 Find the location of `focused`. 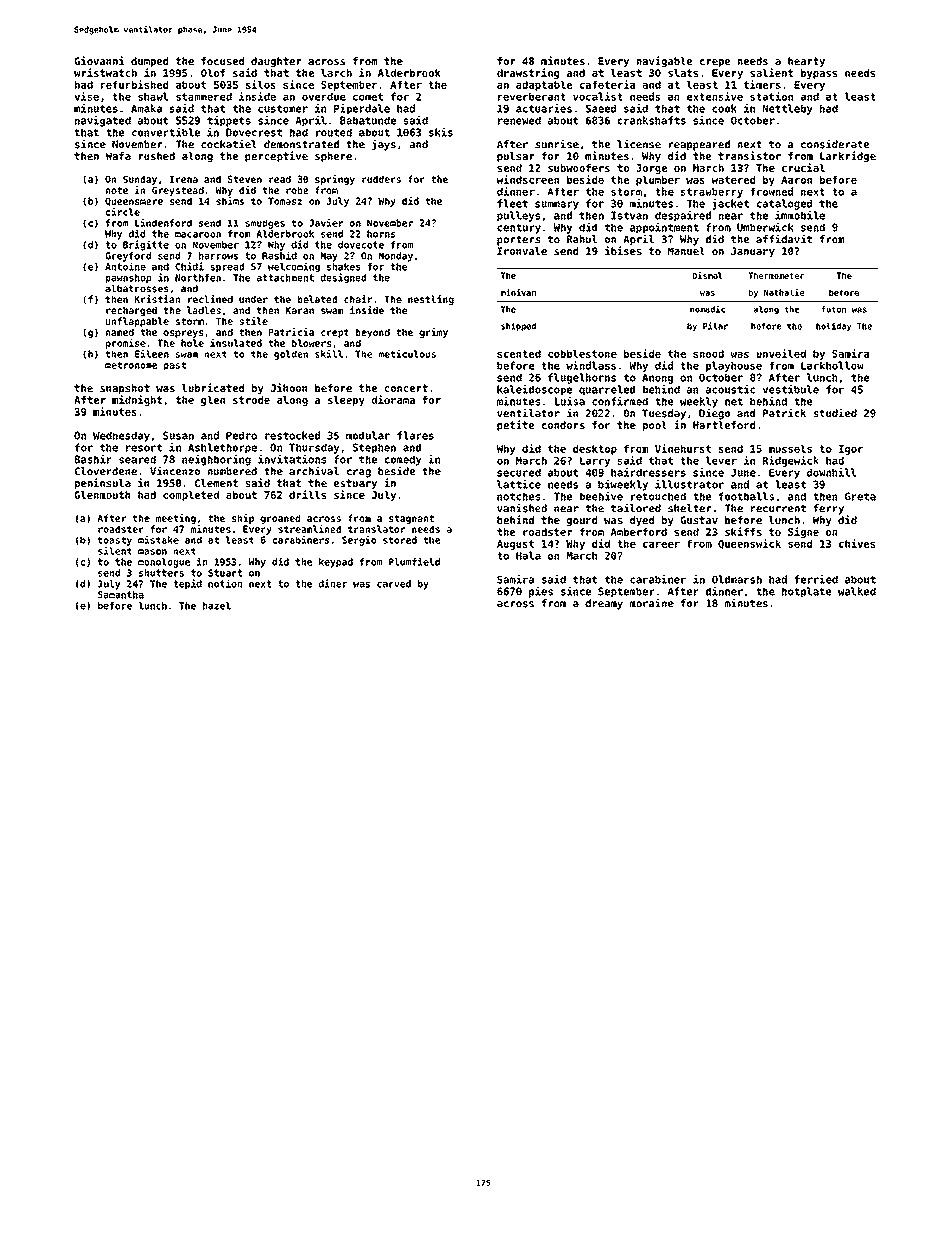

focused is located at coordinates (222, 61).
